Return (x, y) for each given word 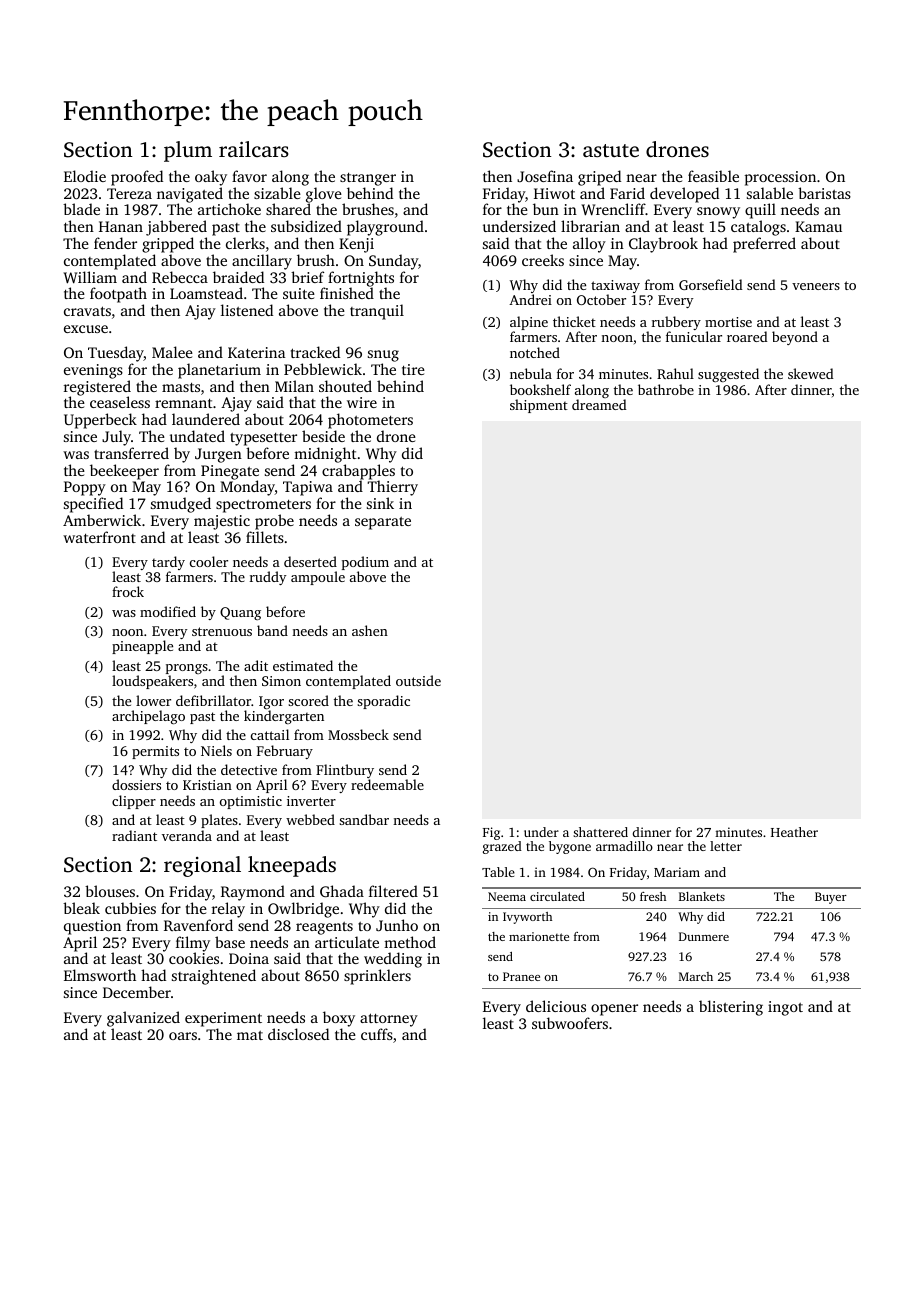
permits (155, 752)
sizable (277, 193)
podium (365, 563)
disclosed (298, 1034)
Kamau (818, 226)
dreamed (599, 404)
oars (183, 1036)
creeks (543, 260)
